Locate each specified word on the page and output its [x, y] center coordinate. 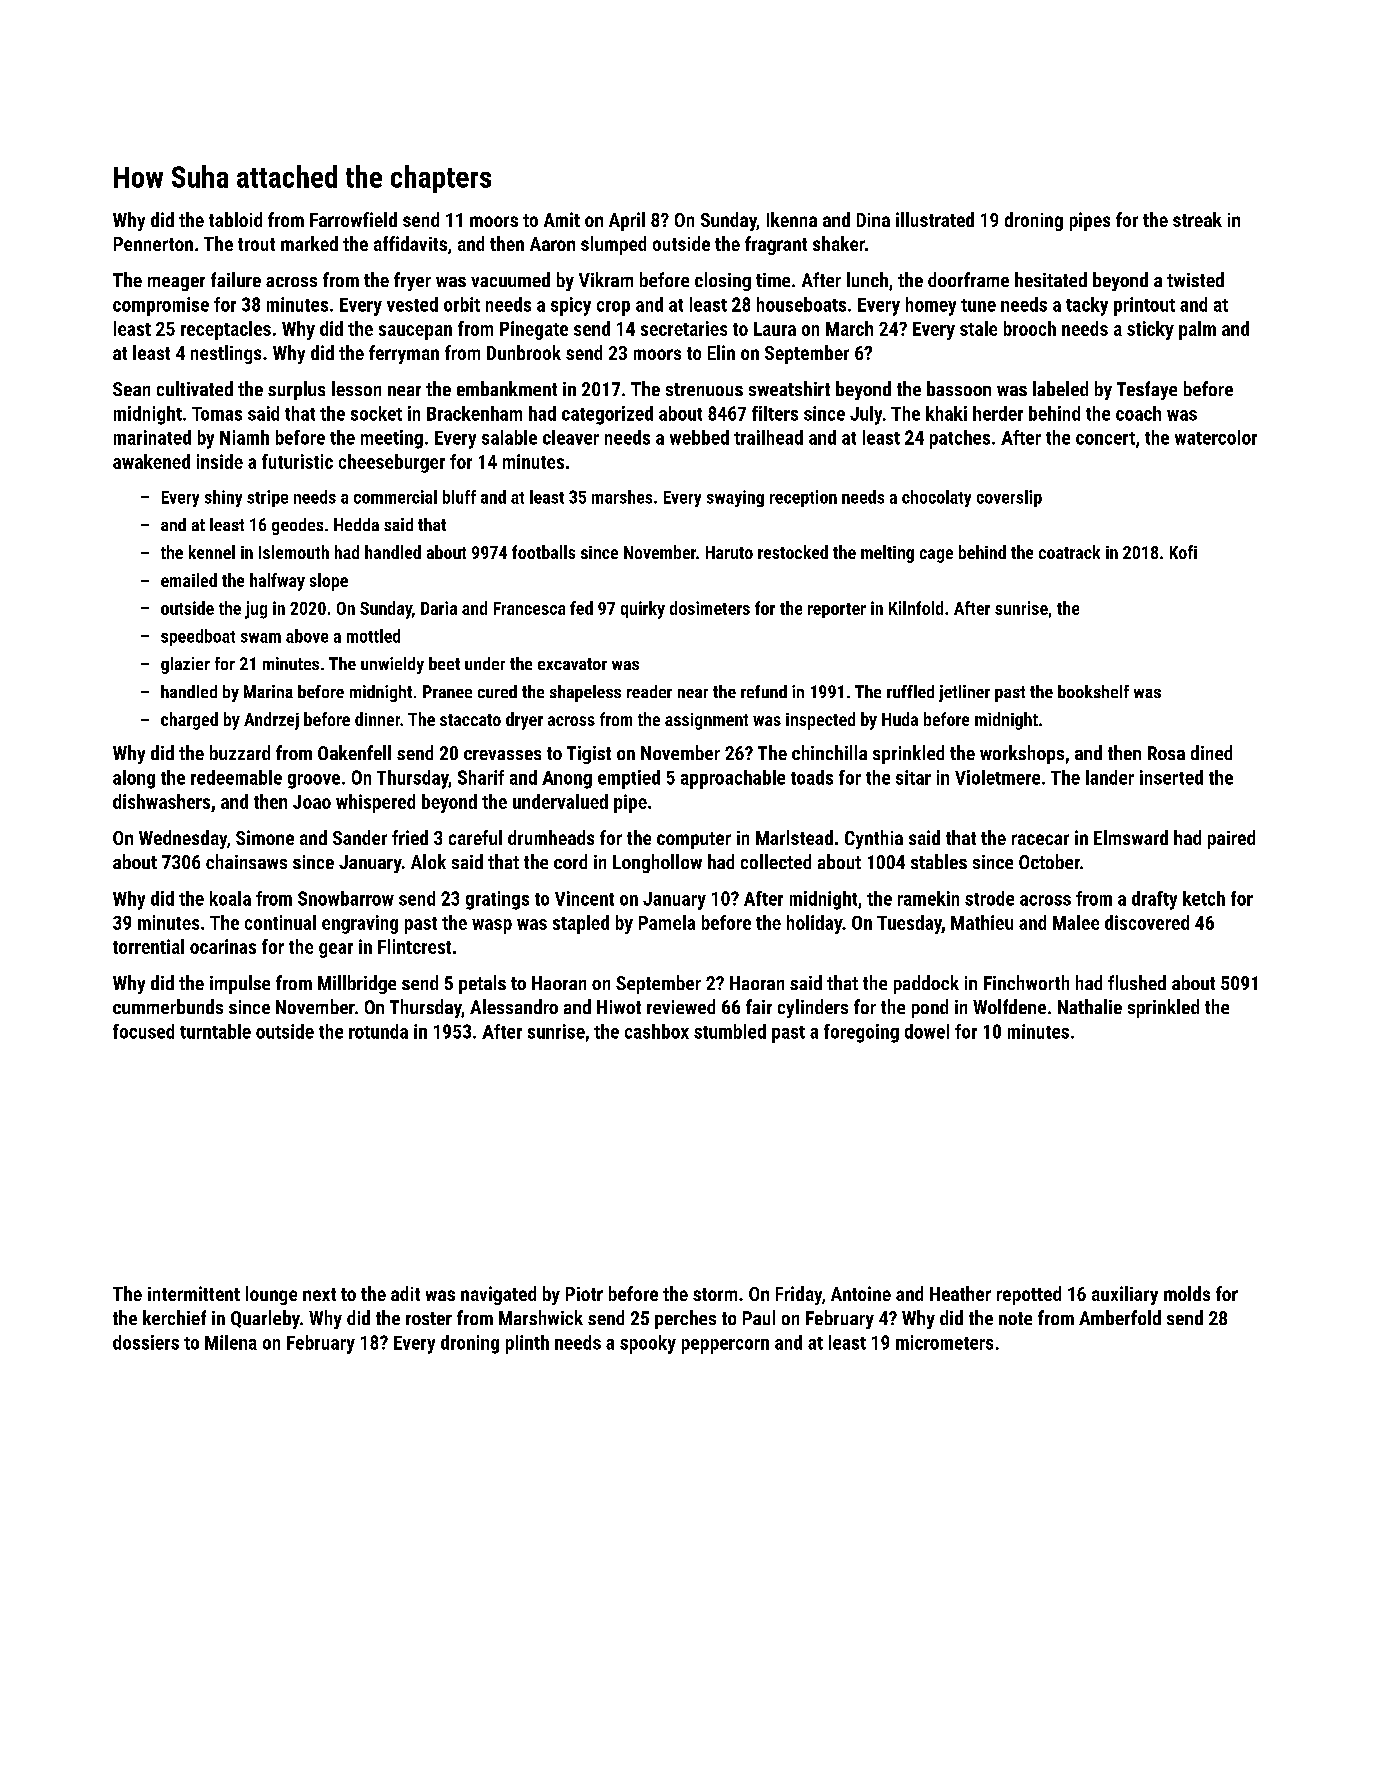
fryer [412, 281]
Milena [231, 1342]
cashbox [657, 1031]
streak [1197, 219]
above [307, 636]
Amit [562, 219]
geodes [297, 526]
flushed [1137, 982]
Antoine [861, 1293]
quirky [643, 610]
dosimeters [710, 608]
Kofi [1183, 552]
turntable [215, 1031]
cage [936, 556]
